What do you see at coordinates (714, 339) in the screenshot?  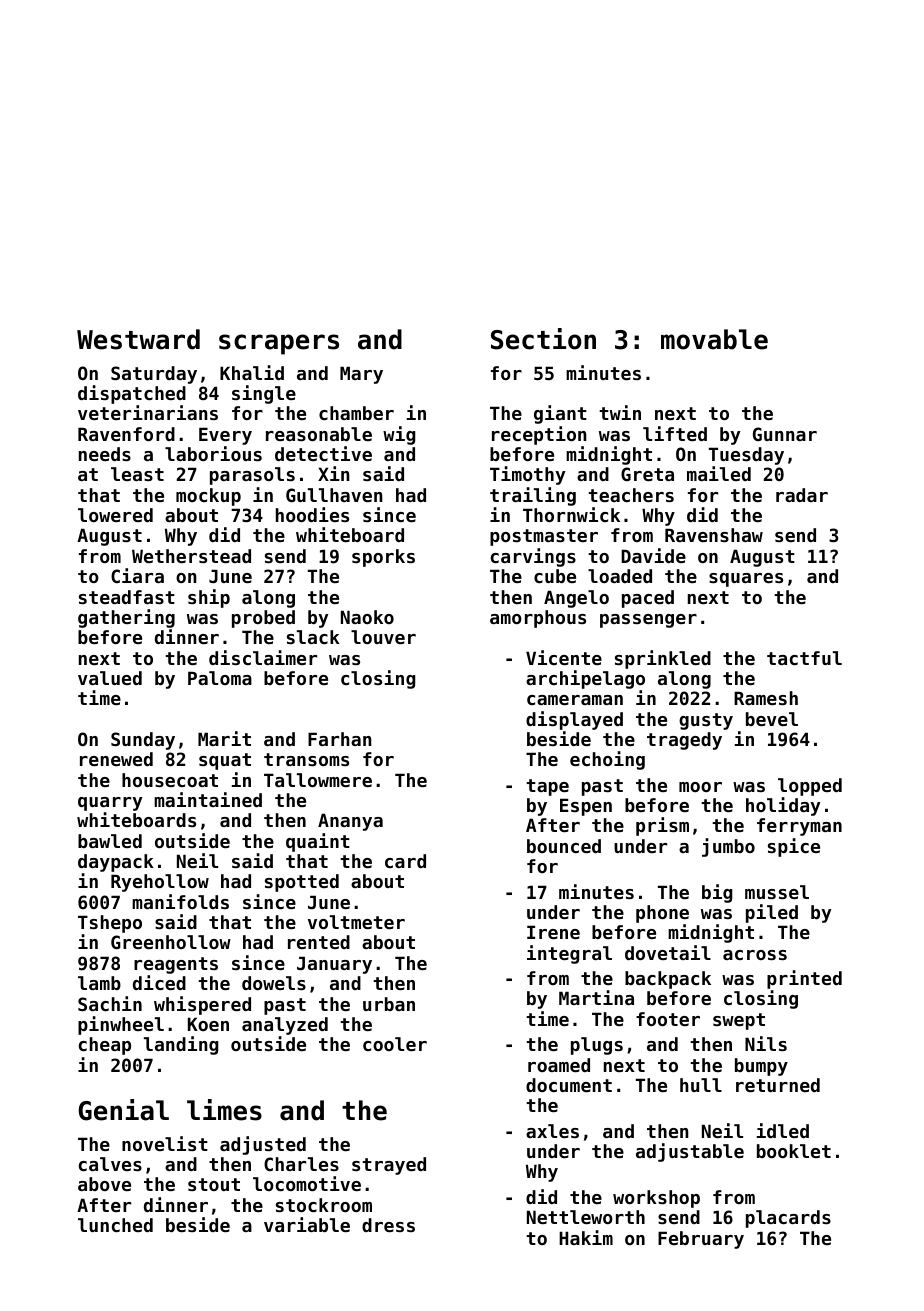 I see `movable` at bounding box center [714, 339].
